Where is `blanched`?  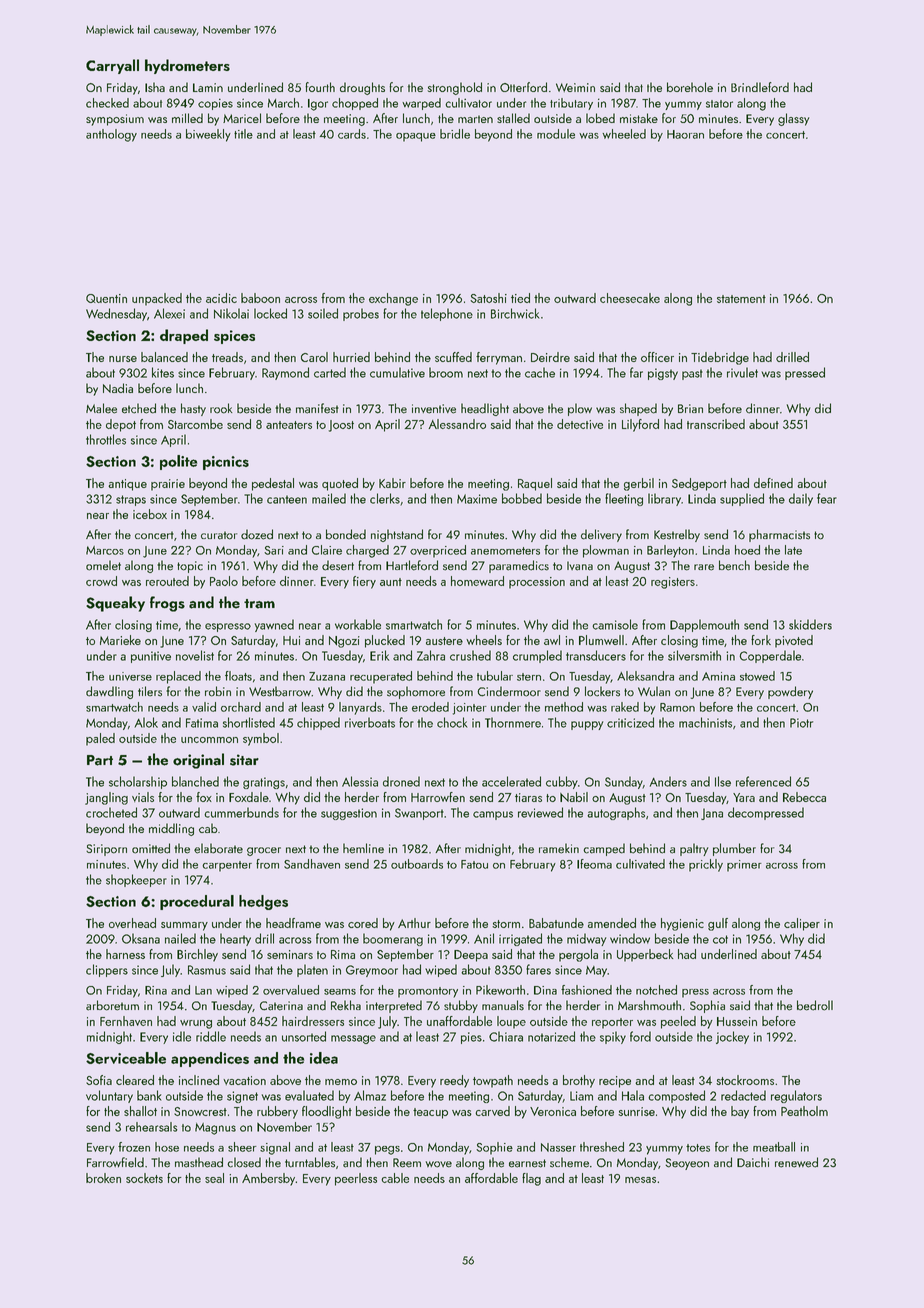
blanched is located at coordinates (195, 781).
